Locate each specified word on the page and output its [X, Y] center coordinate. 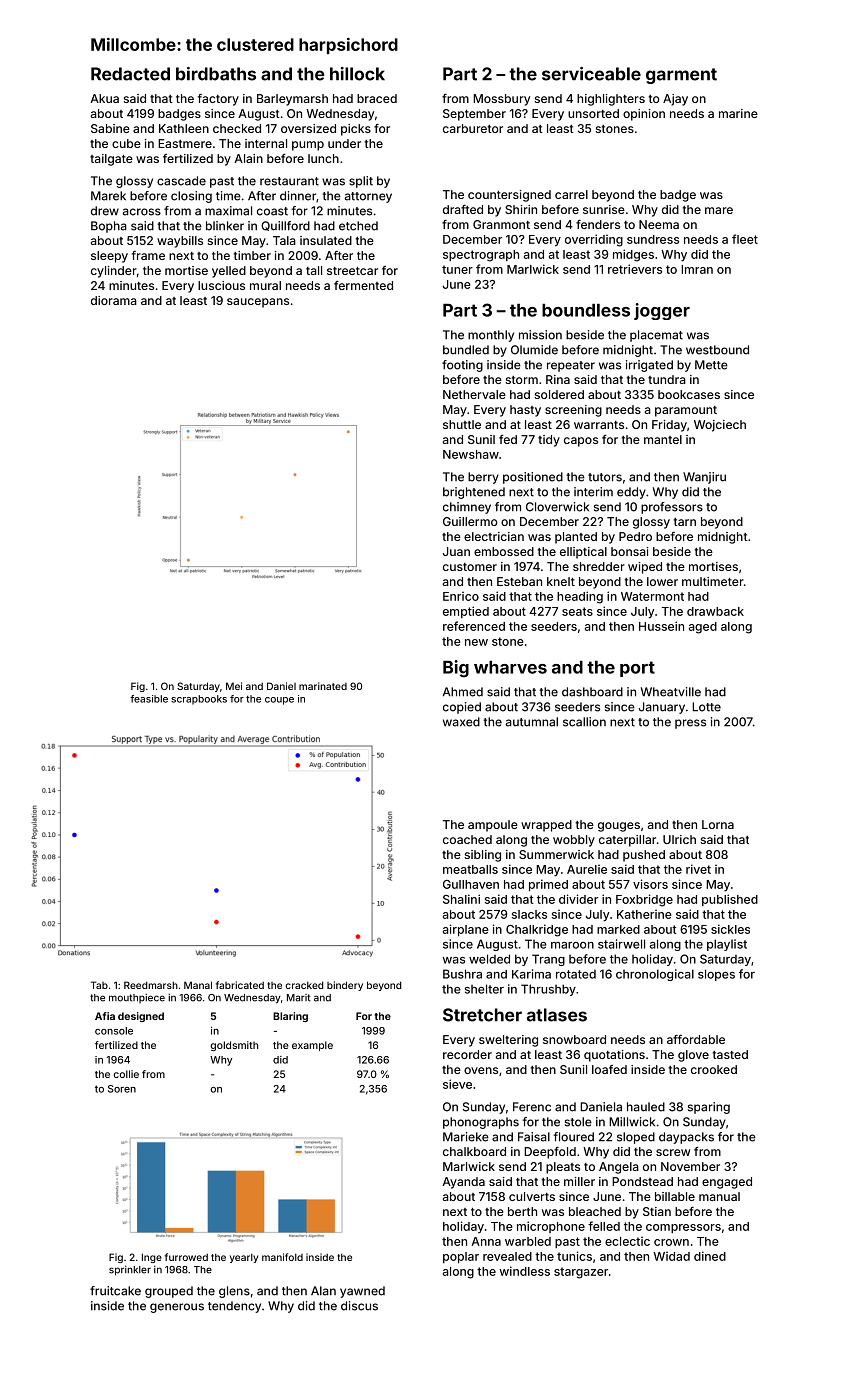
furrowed [186, 1257]
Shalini [461, 899]
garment [681, 76]
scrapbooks [199, 700]
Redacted [130, 74]
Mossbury [501, 100]
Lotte [706, 707]
